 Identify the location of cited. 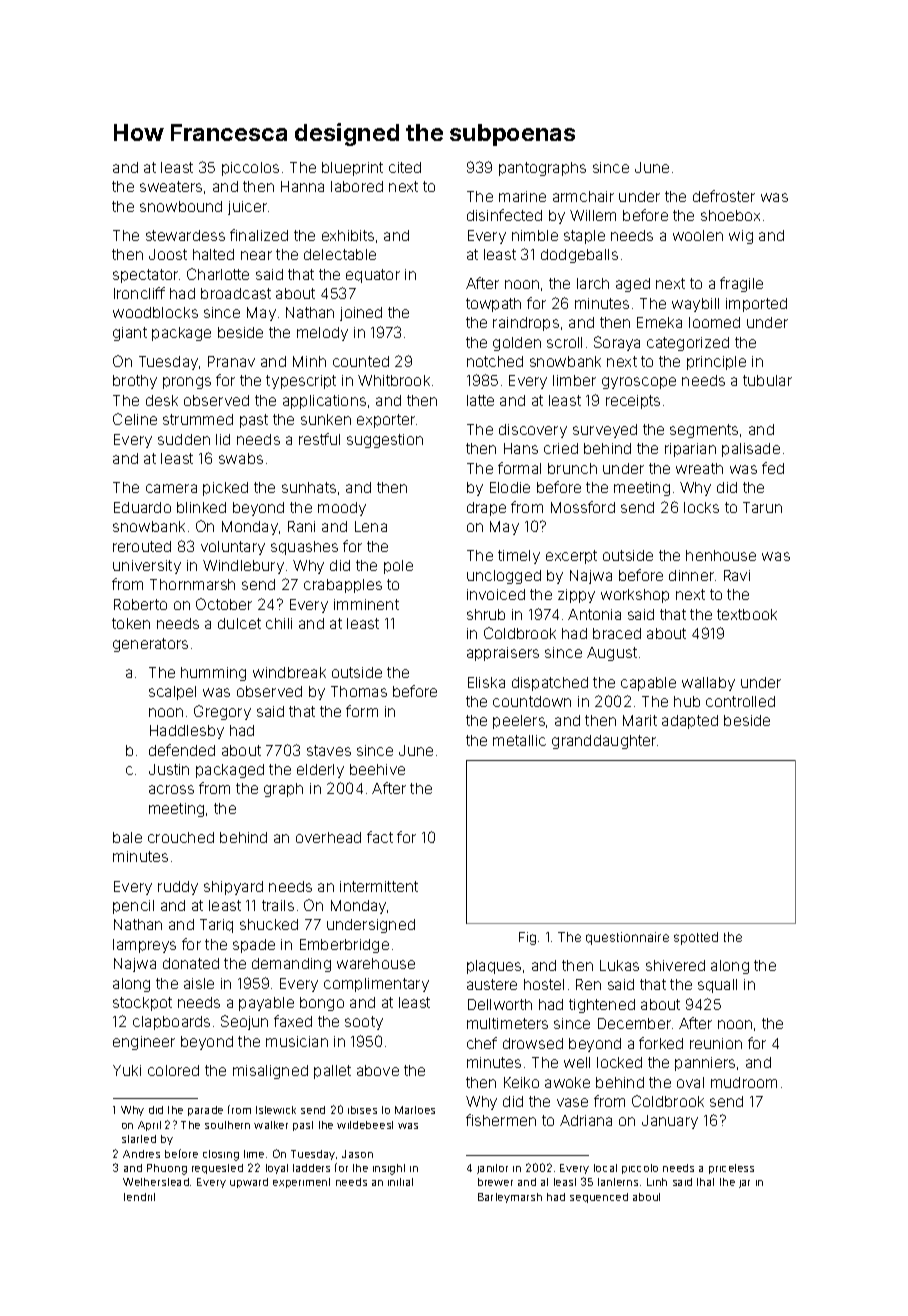
(405, 167).
